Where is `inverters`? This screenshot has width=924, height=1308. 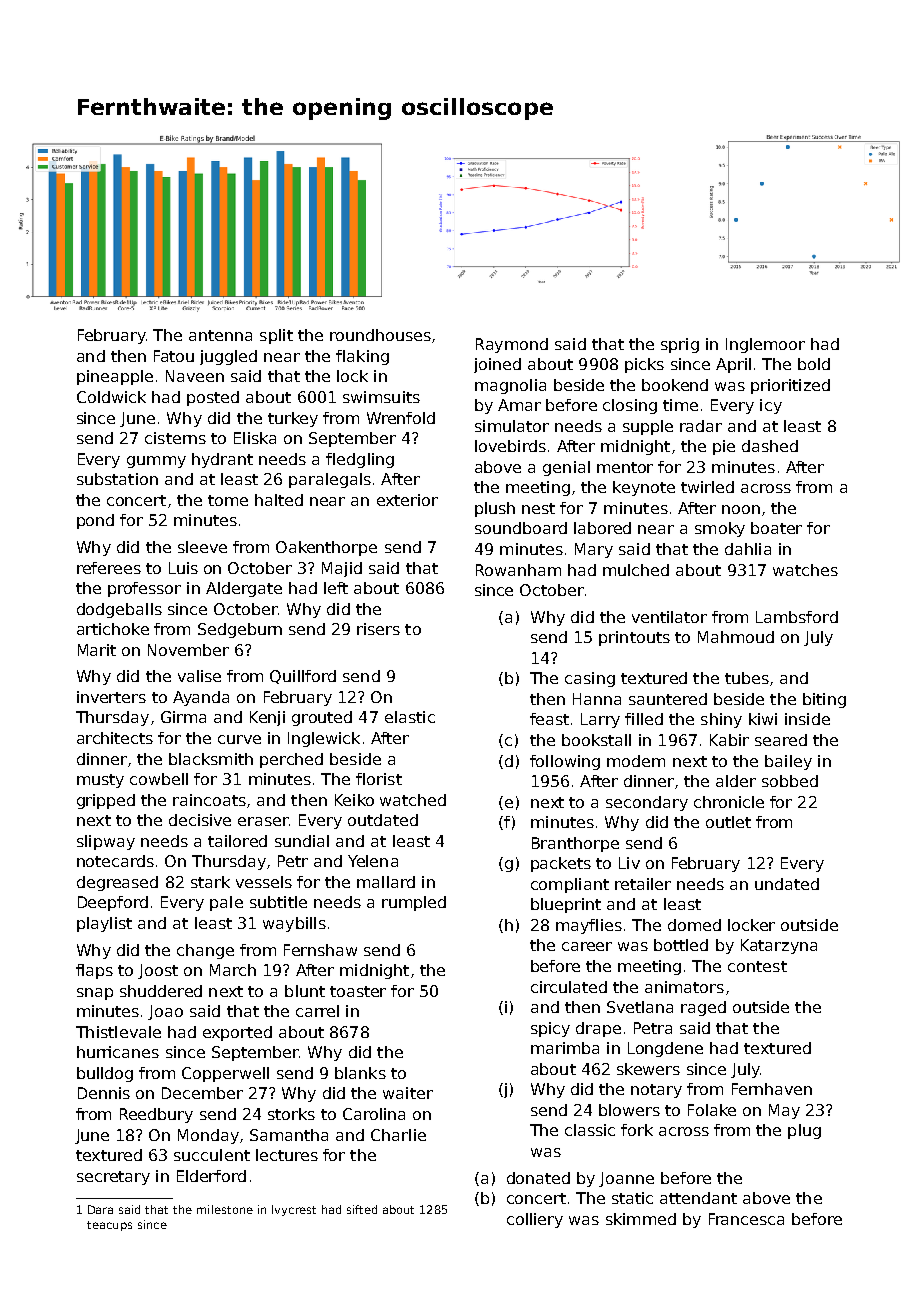
inverters is located at coordinates (111, 697).
